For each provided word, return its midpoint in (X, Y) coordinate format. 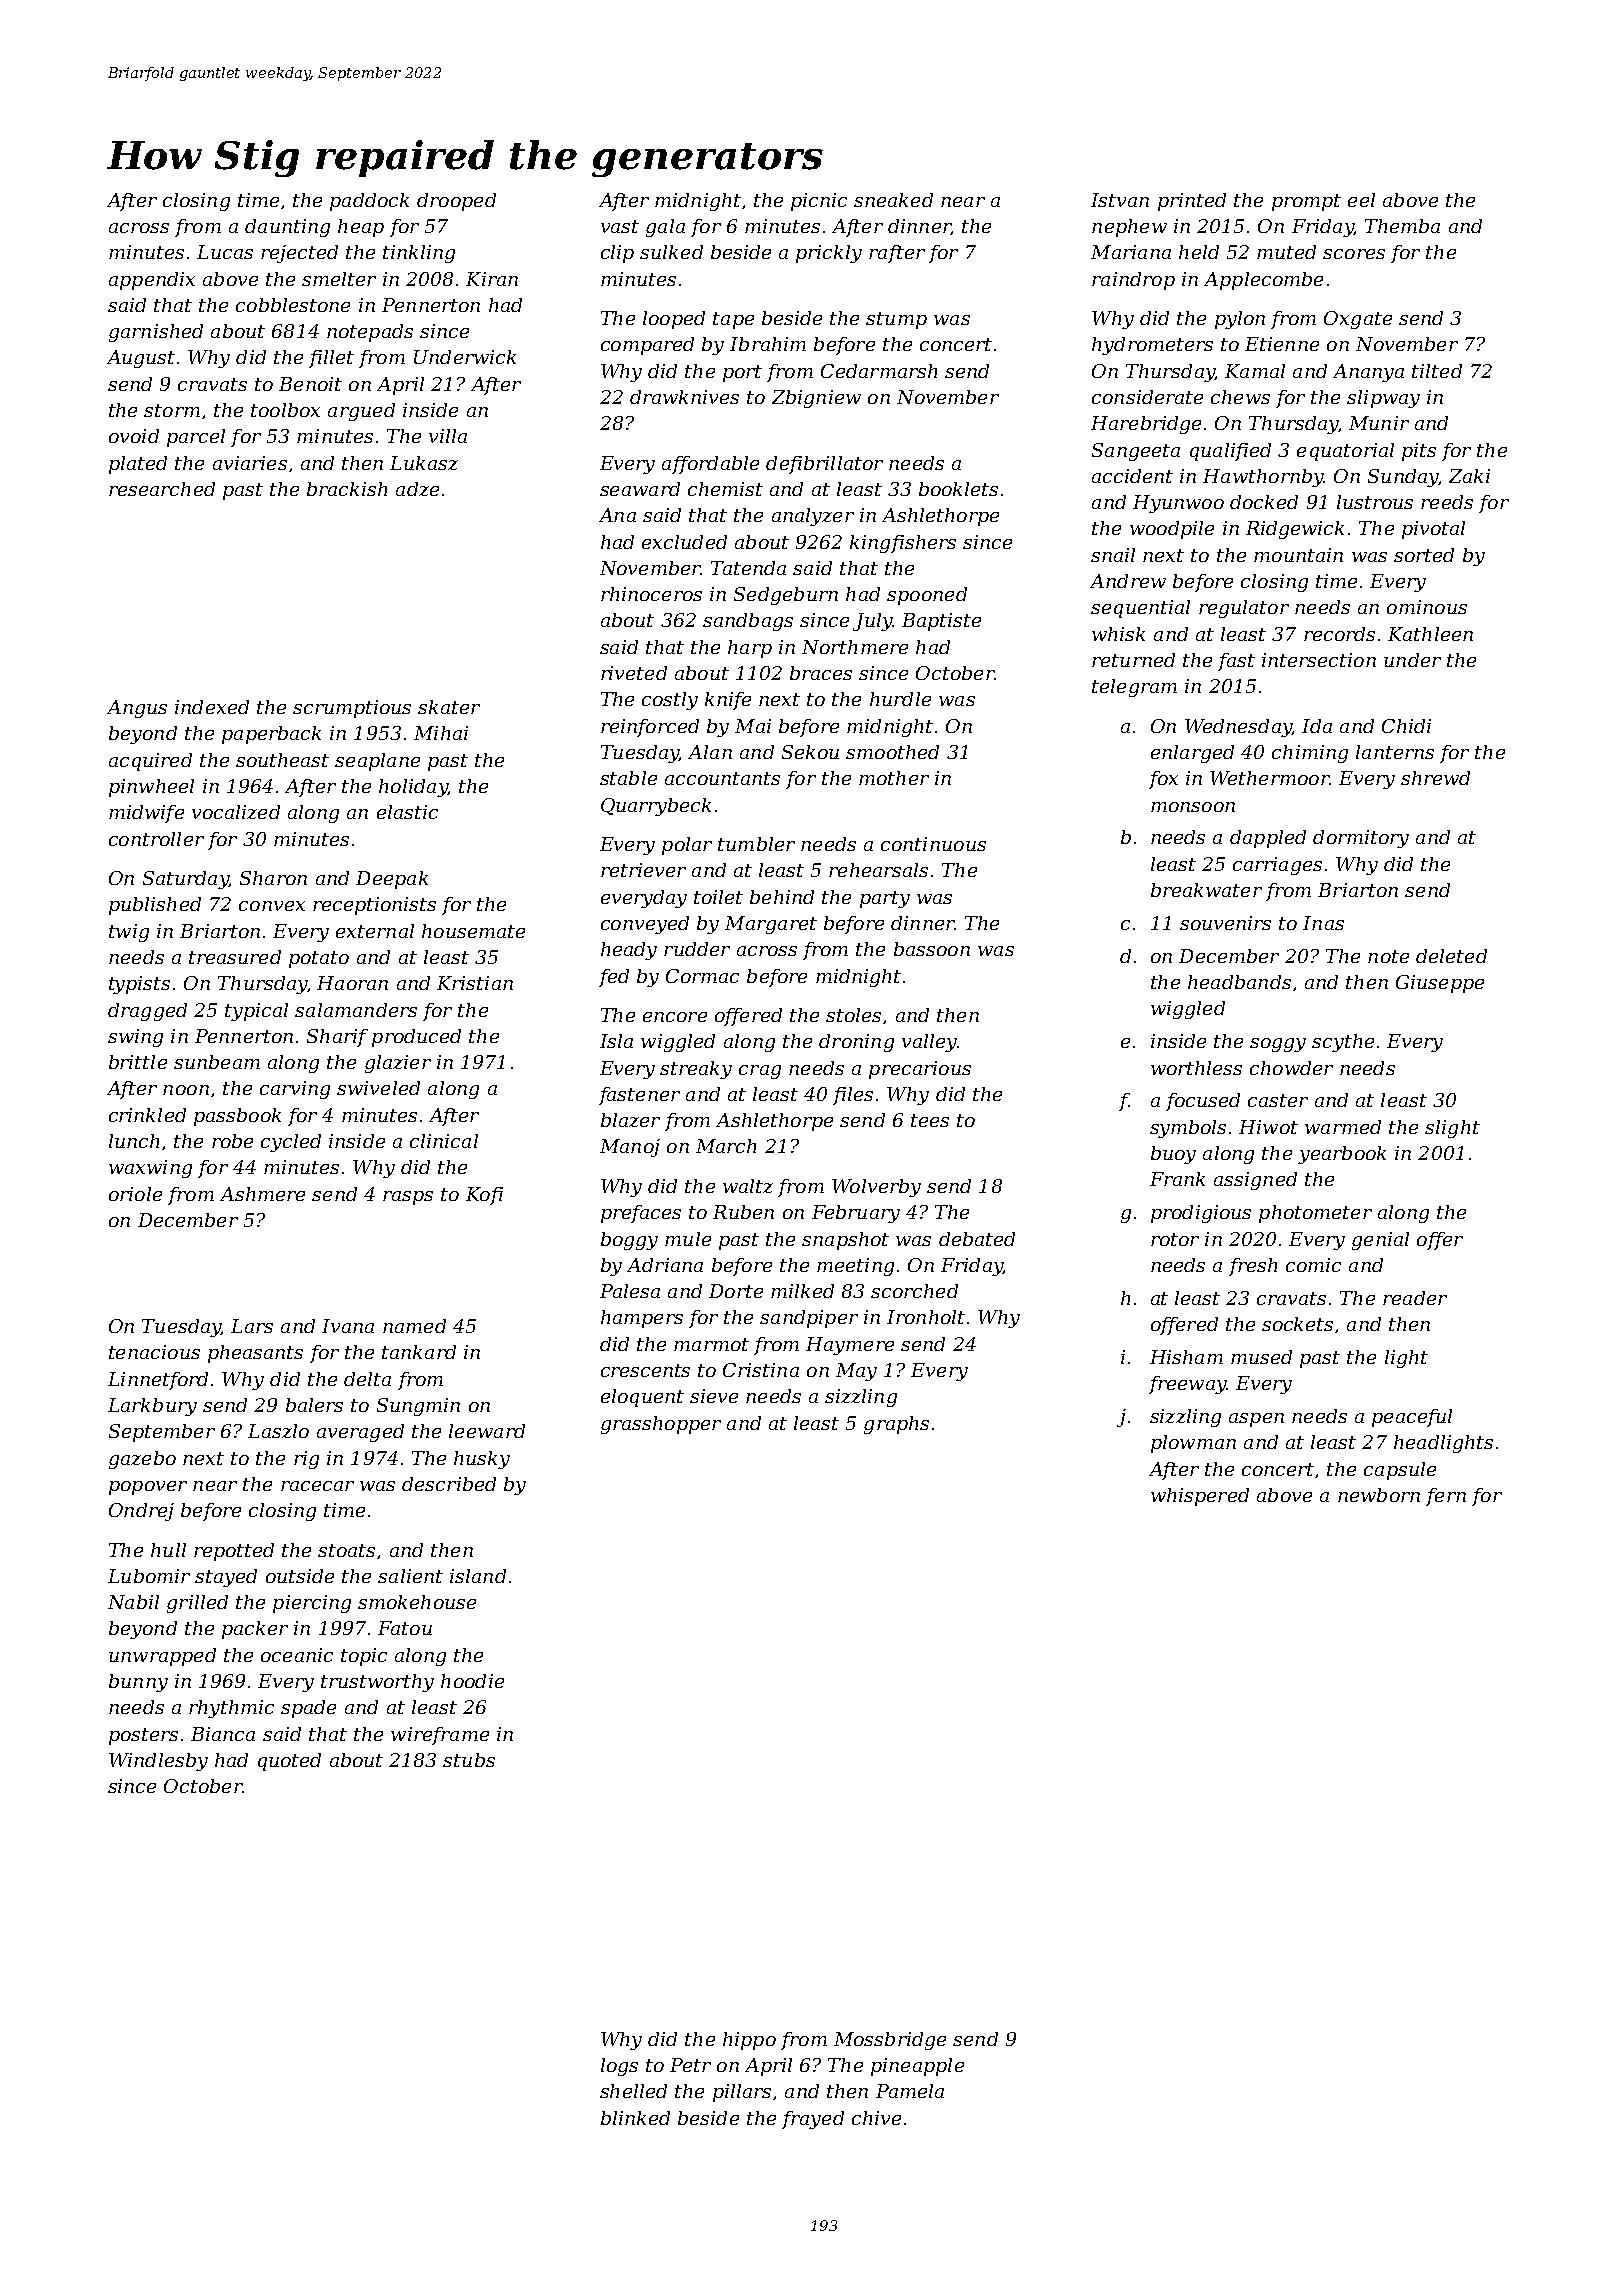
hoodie (472, 1681)
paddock (369, 202)
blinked (635, 2118)
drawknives (684, 397)
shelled (633, 2091)
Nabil (133, 1602)
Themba (1402, 226)
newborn (1379, 1495)
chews (1240, 397)
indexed (212, 707)
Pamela (910, 2091)
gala (665, 228)
